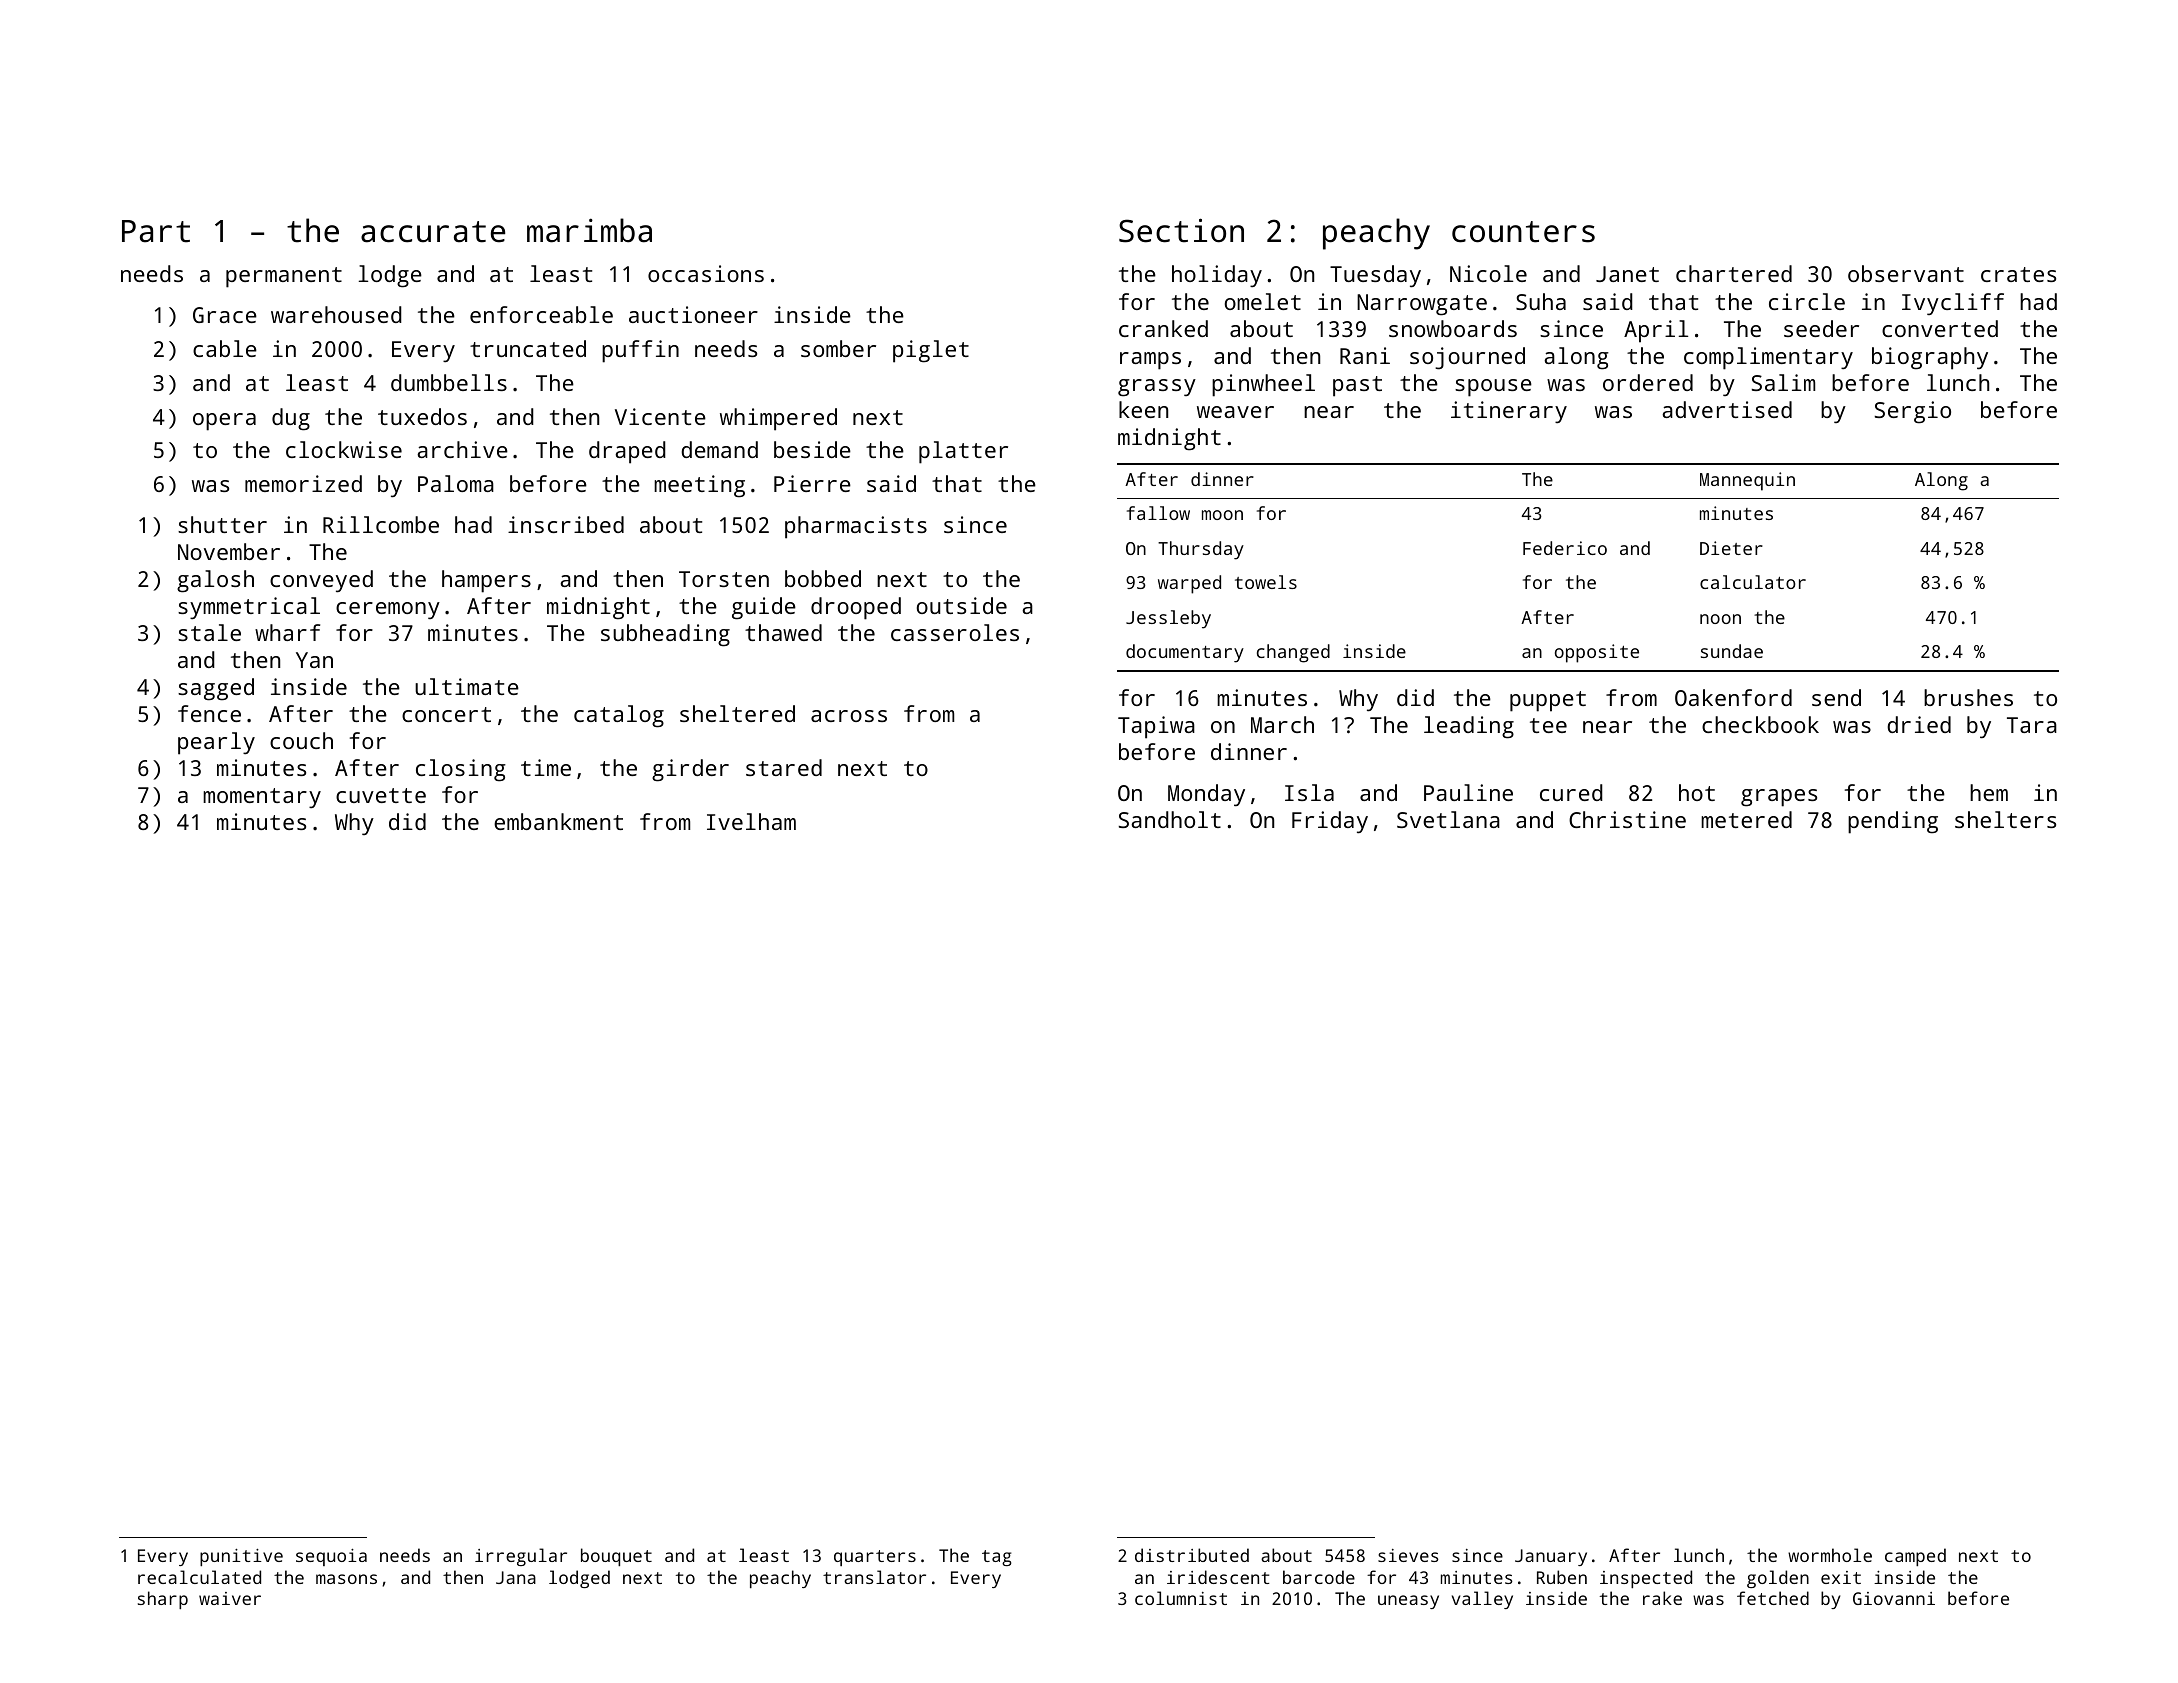  What do you see at coordinates (1181, 230) in the screenshot?
I see `Section` at bounding box center [1181, 230].
